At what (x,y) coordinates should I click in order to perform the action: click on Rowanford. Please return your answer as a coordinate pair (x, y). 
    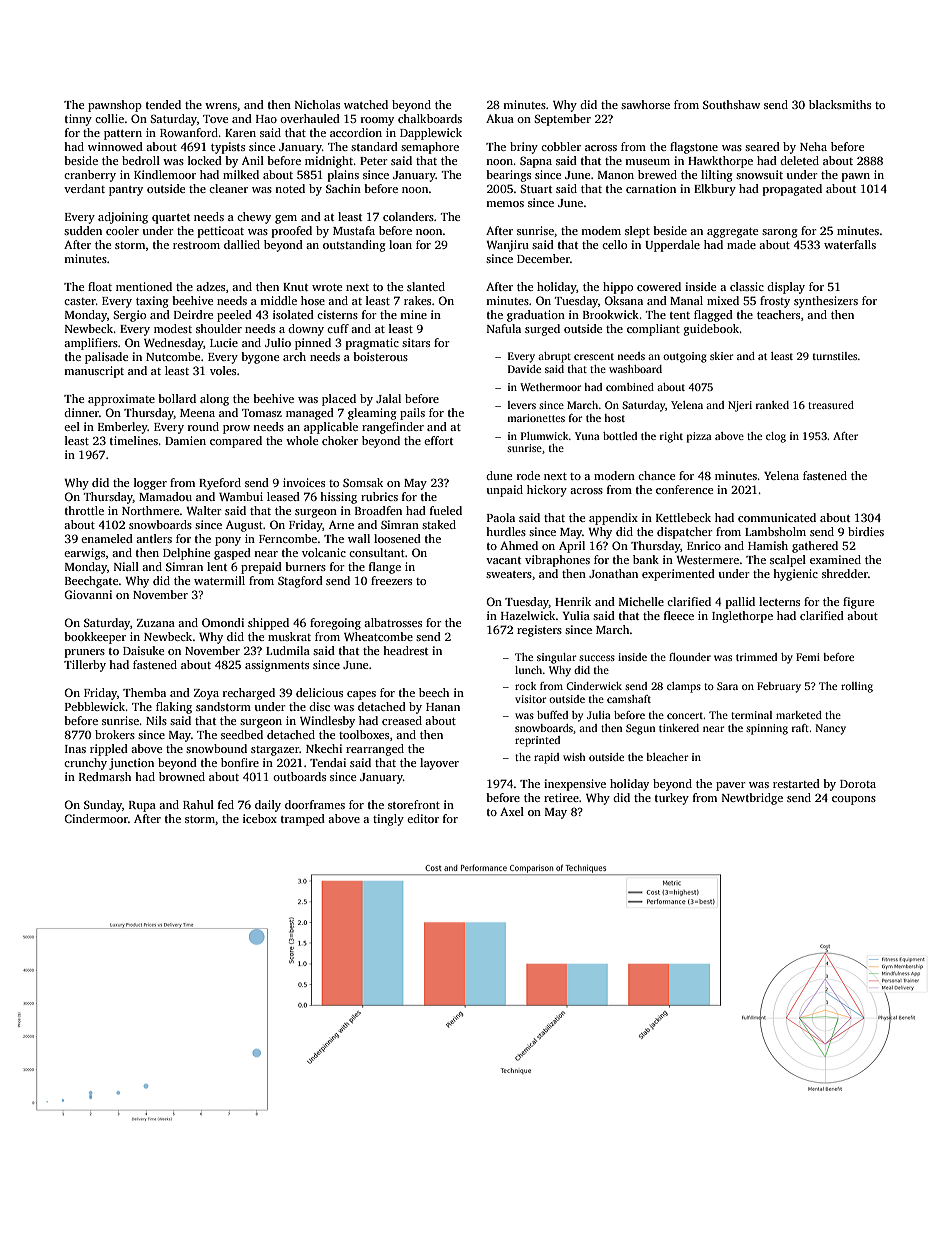
    Looking at the image, I should click on (189, 132).
